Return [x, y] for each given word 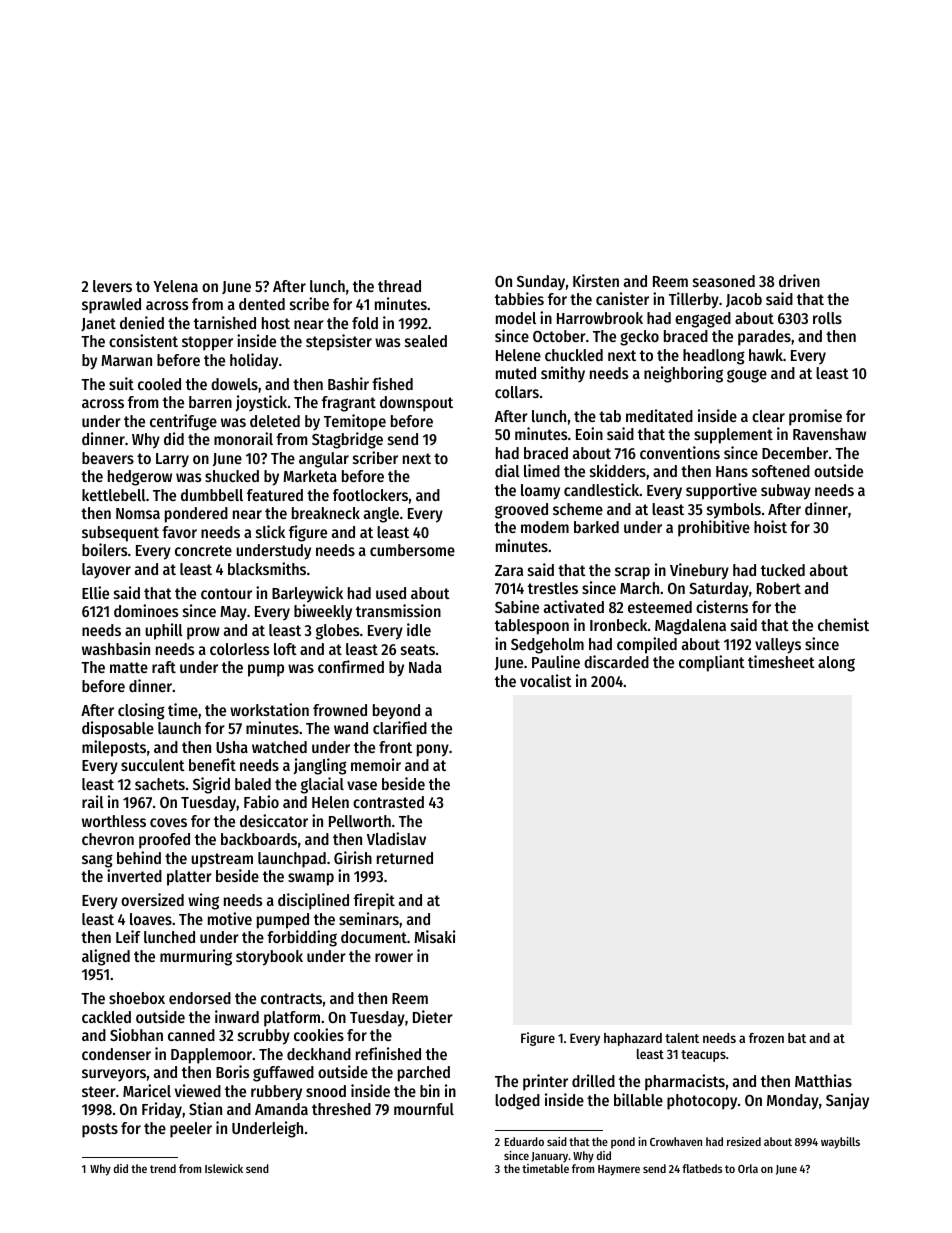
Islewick [224, 1168]
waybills [840, 1143]
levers [112, 286]
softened [781, 471]
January [549, 1157]
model [516, 318]
